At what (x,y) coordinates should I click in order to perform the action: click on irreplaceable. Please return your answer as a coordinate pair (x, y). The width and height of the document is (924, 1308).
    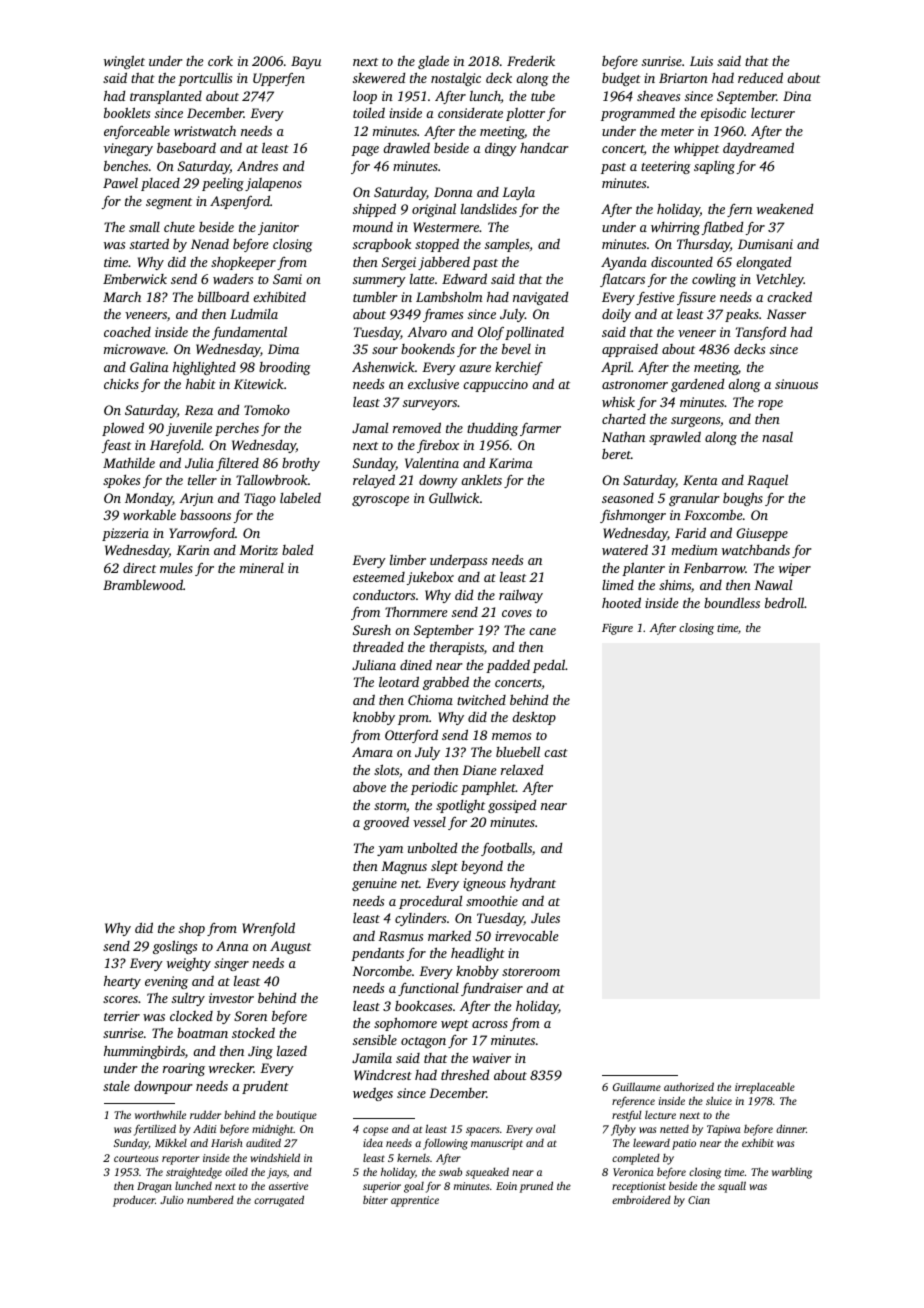
    Looking at the image, I should click on (765, 1088).
